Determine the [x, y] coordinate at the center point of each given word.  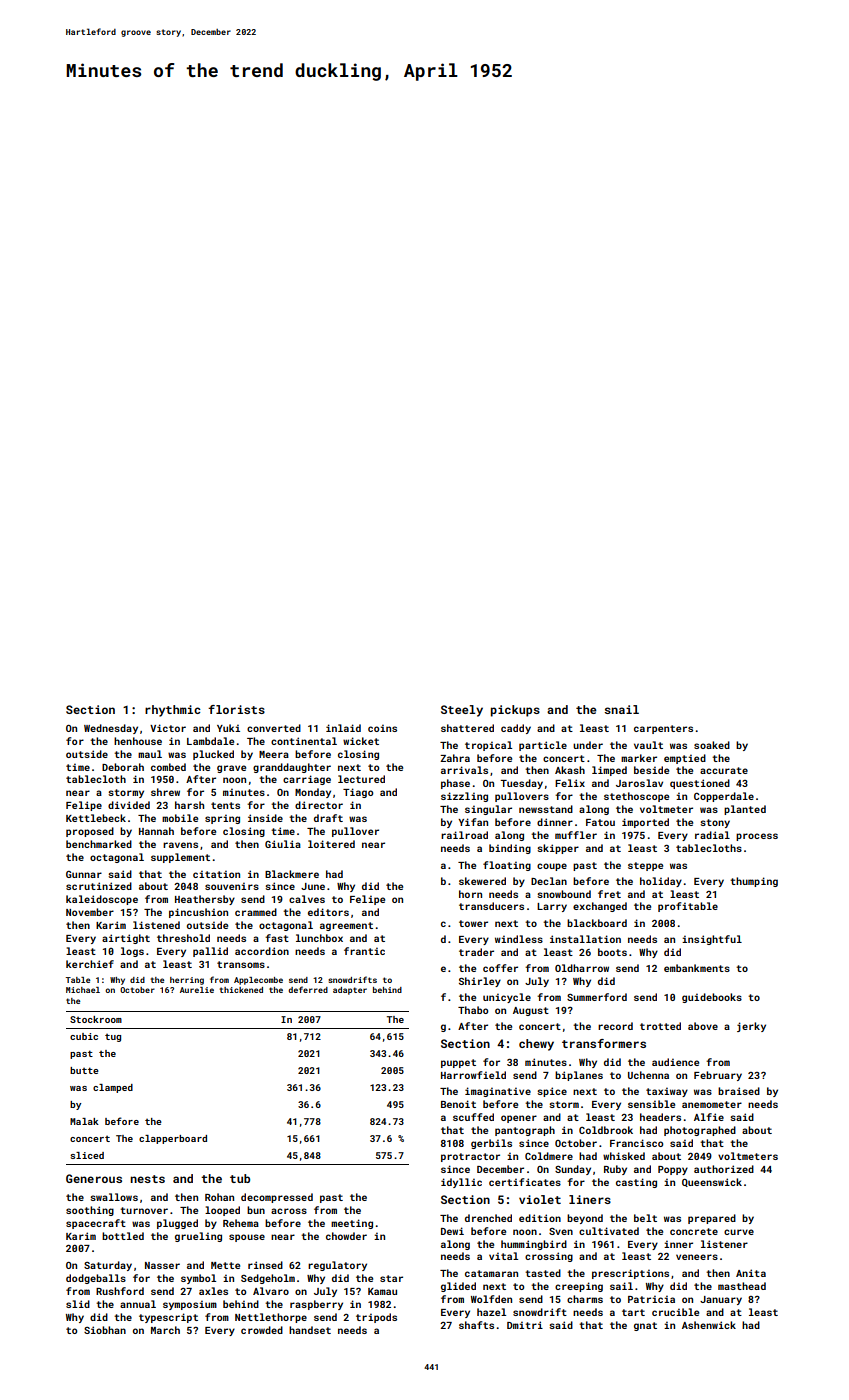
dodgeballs [96, 1279]
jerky [751, 1027]
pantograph [525, 1131]
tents [225, 805]
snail [621, 709]
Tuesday [521, 784]
